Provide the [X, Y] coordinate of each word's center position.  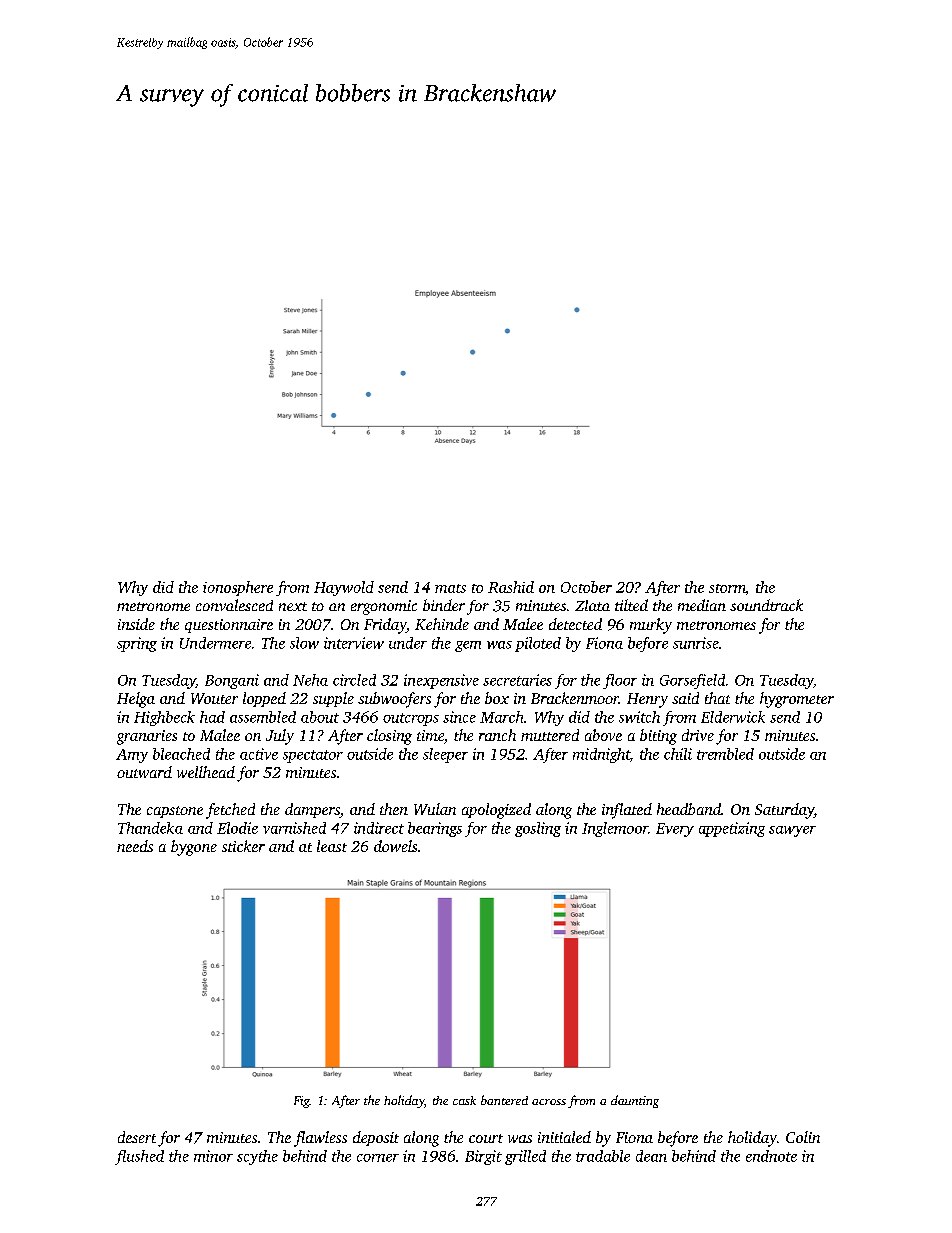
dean [651, 1156]
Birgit [483, 1157]
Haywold [344, 588]
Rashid [511, 587]
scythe [257, 1157]
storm [727, 588]
